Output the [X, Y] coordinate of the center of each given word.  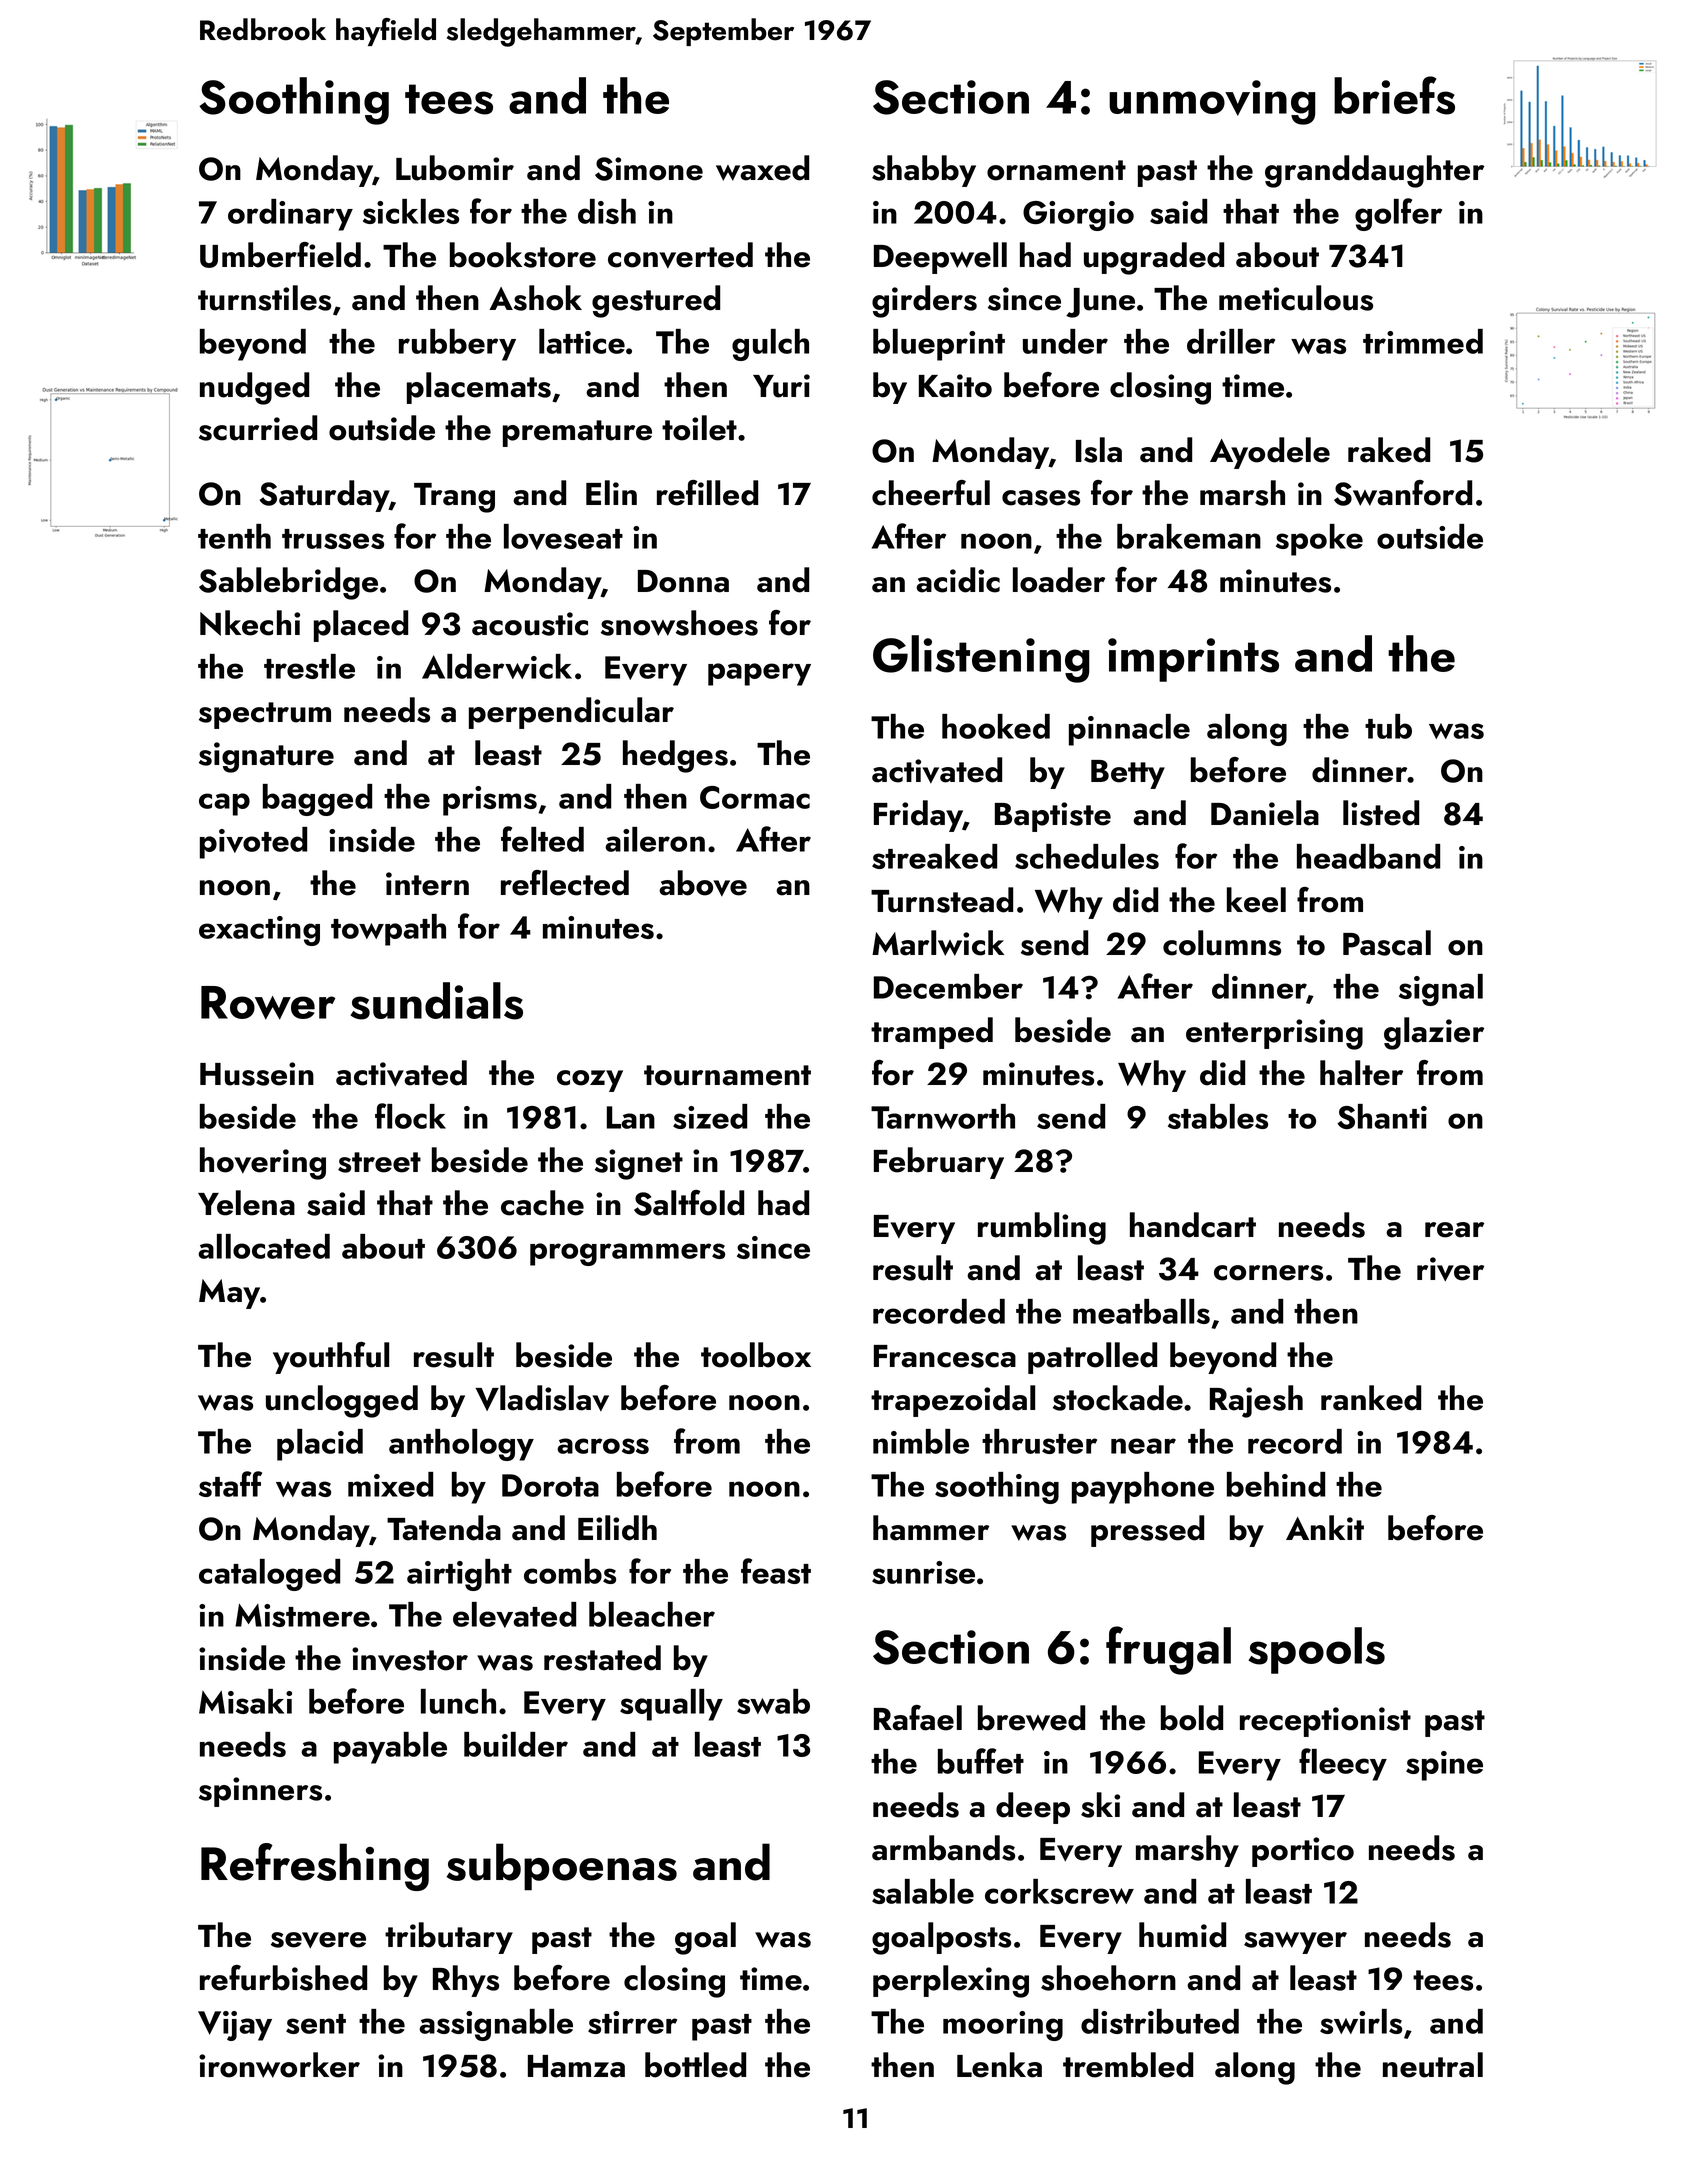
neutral [1433, 2065]
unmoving [1212, 102]
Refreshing [315, 1867]
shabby [924, 171]
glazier [1434, 1033]
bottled [695, 2065]
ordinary [290, 215]
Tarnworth [943, 1116]
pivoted [253, 843]
